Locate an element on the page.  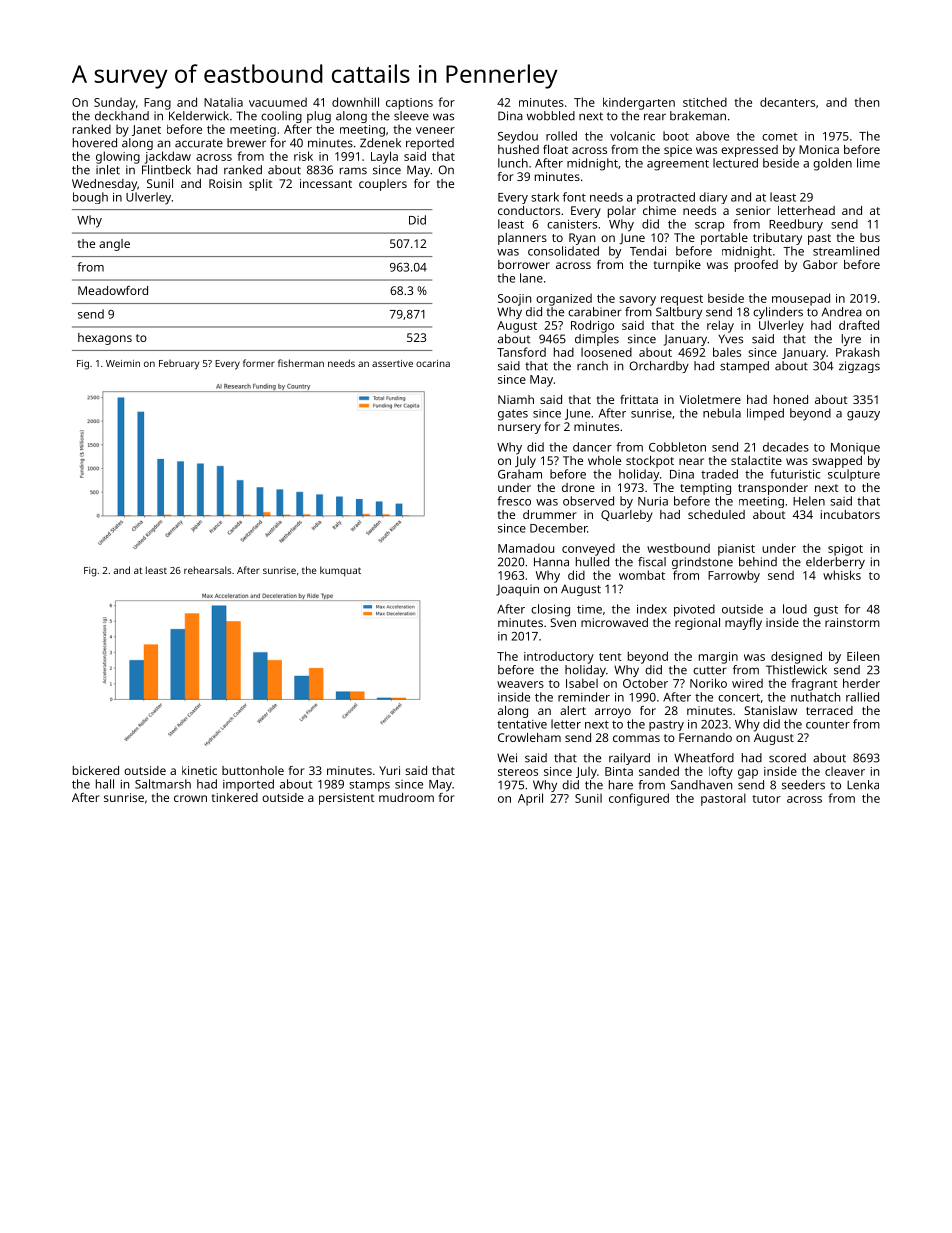
decanters is located at coordinates (787, 102).
